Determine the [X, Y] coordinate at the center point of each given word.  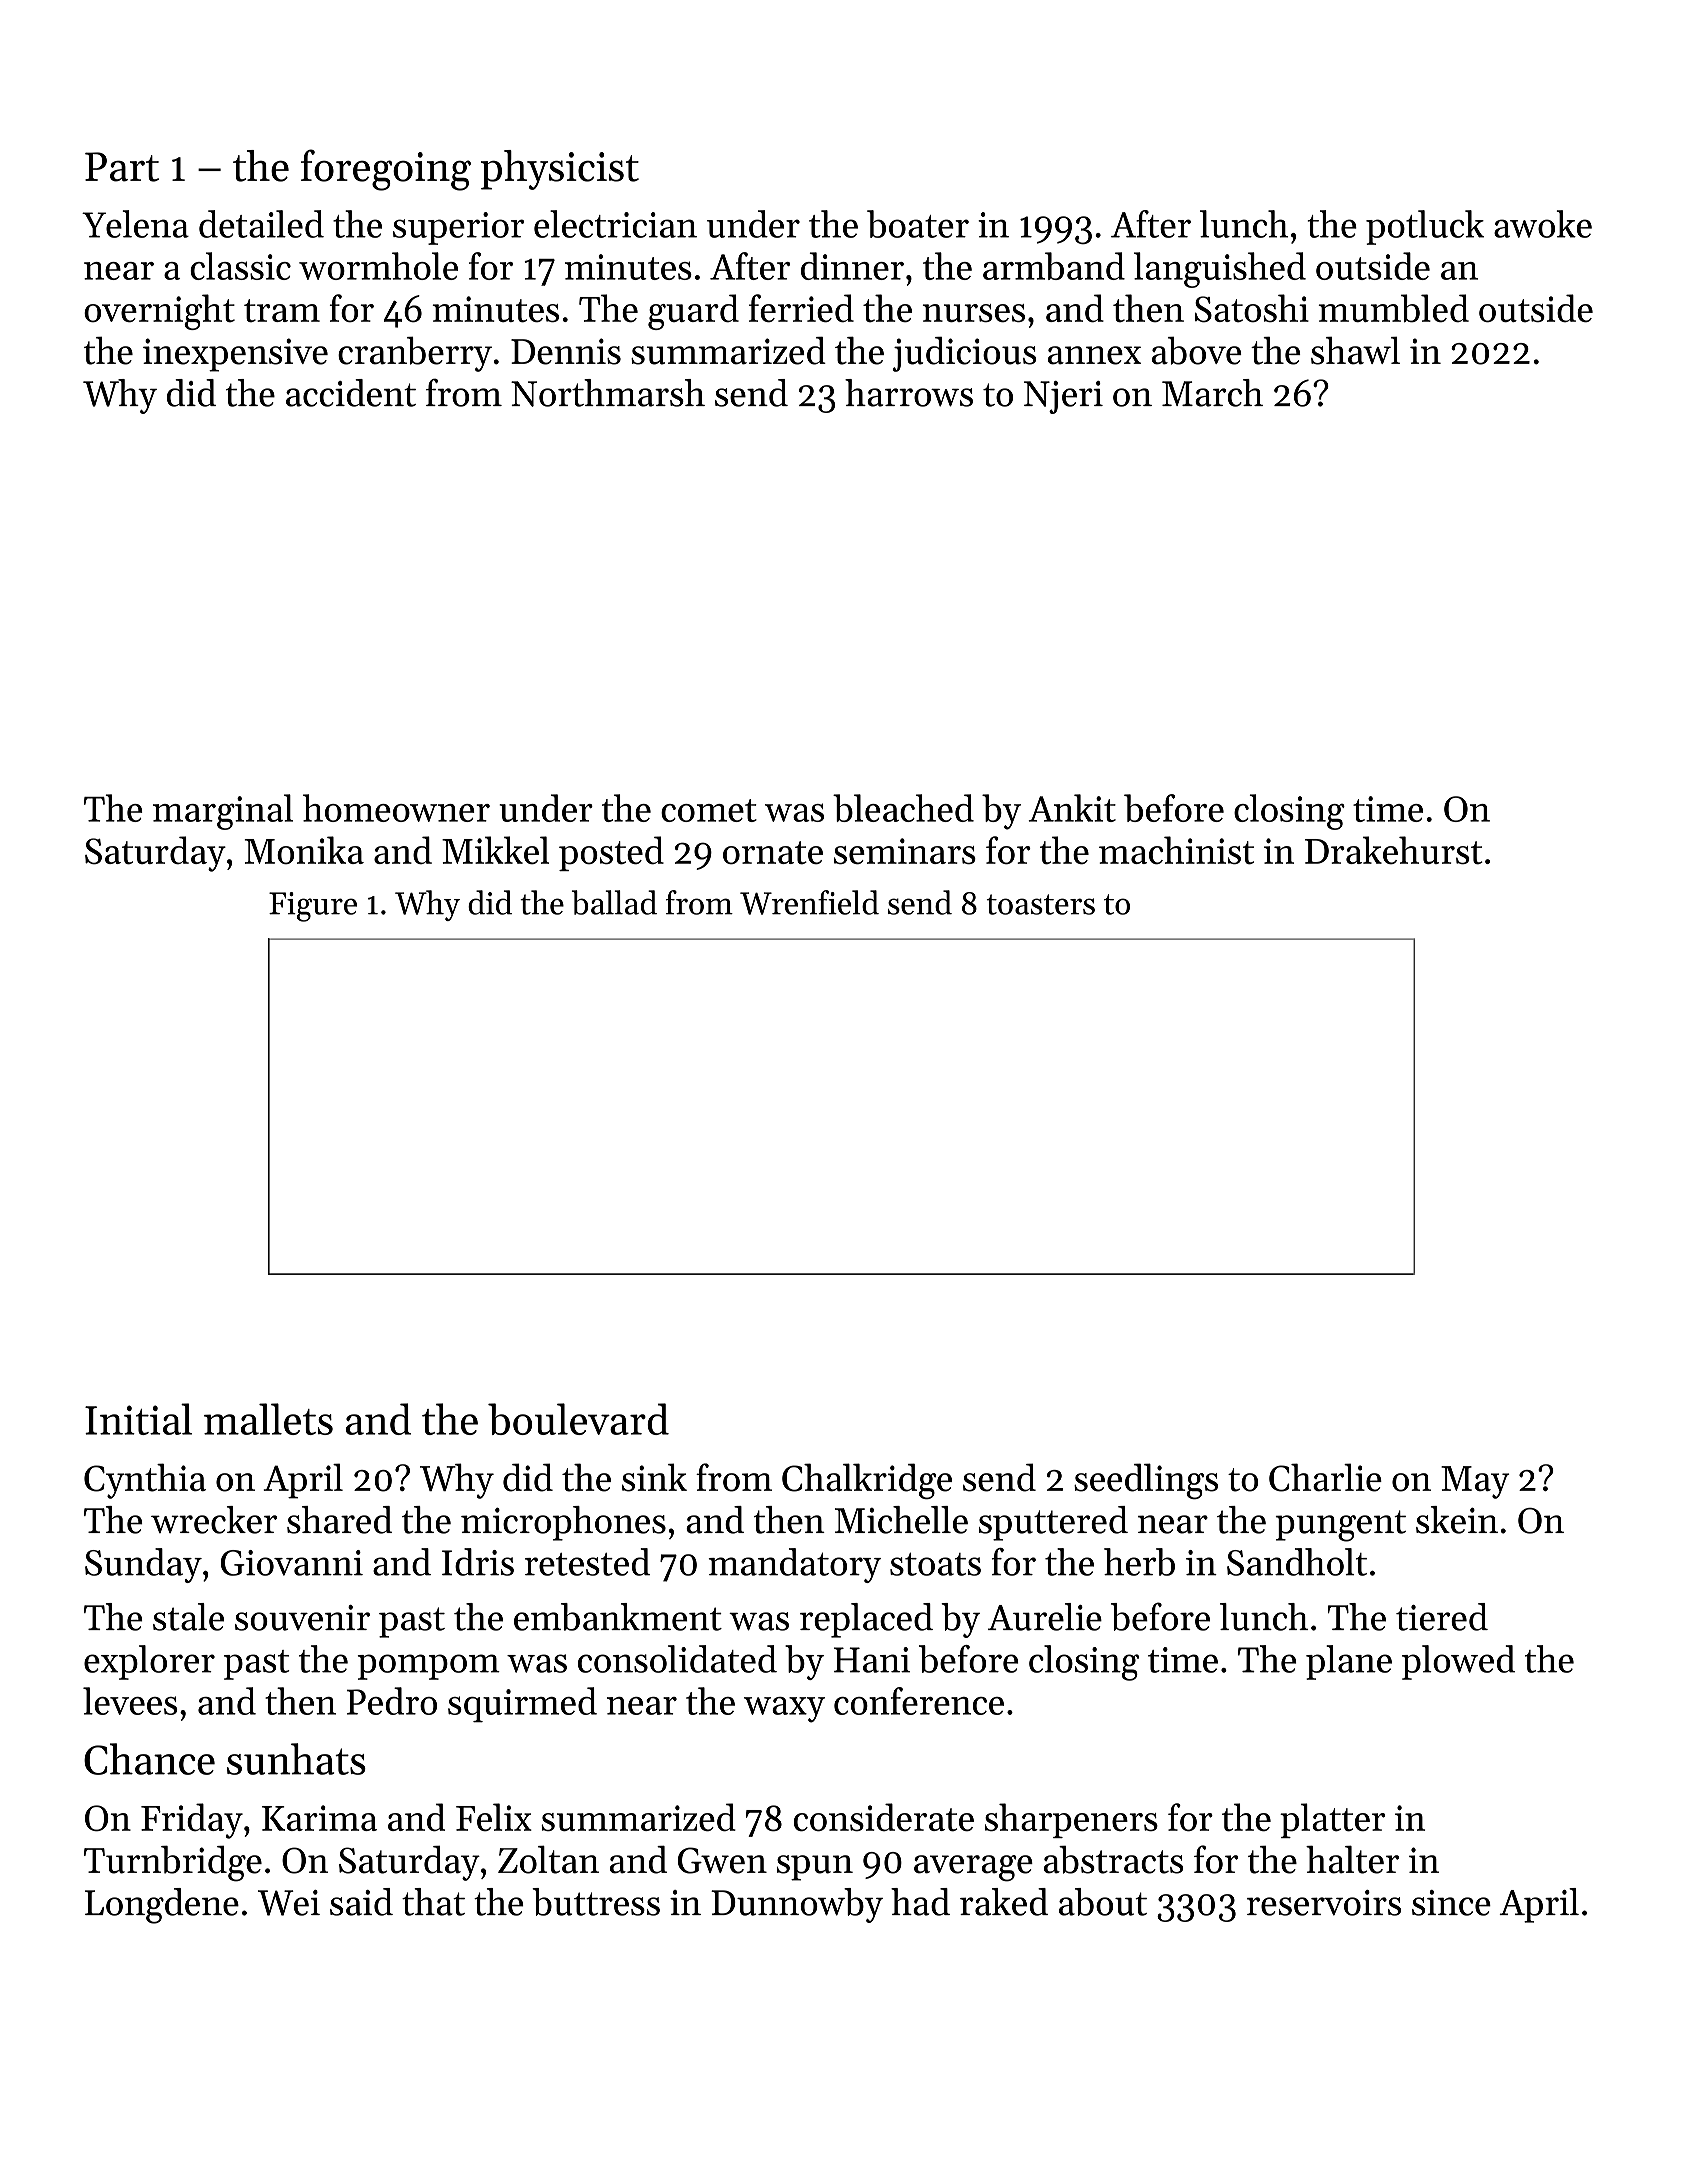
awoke [1543, 224]
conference [919, 1701]
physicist [560, 170]
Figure [313, 907]
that [433, 1902]
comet [709, 810]
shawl [1355, 351]
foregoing [386, 170]
